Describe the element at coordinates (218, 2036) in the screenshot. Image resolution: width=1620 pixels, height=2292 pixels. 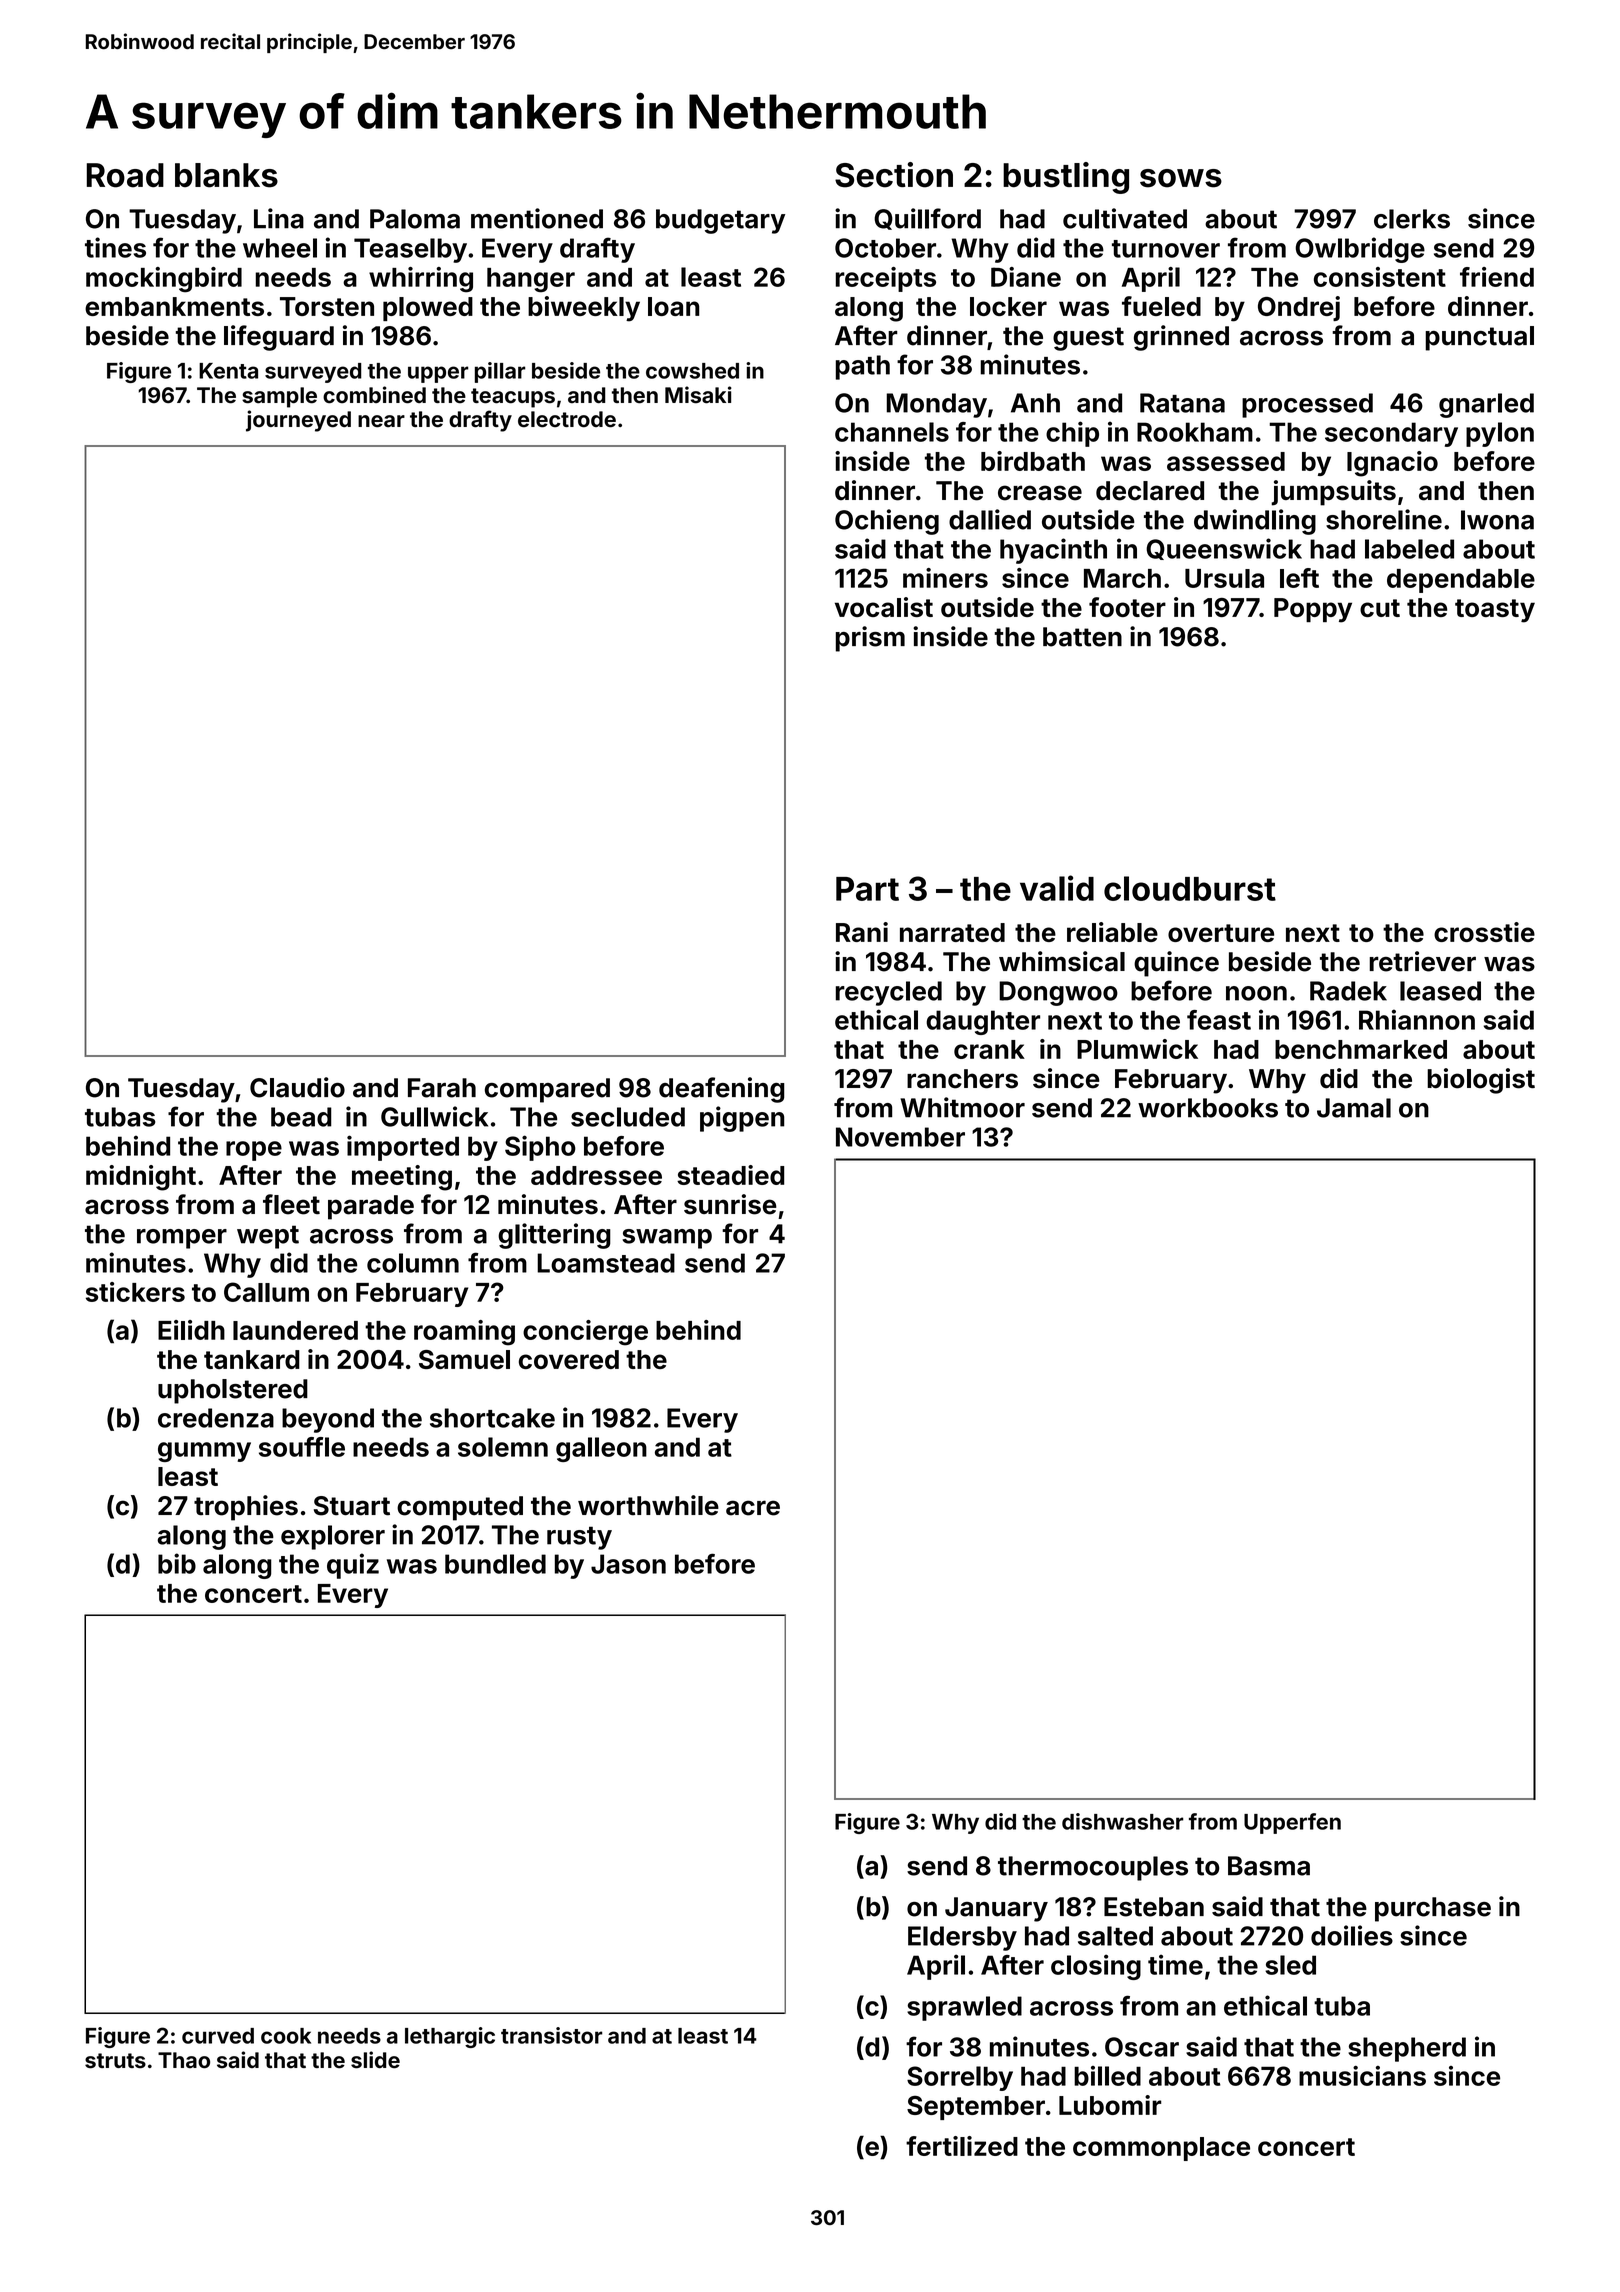
I see `curved` at that location.
